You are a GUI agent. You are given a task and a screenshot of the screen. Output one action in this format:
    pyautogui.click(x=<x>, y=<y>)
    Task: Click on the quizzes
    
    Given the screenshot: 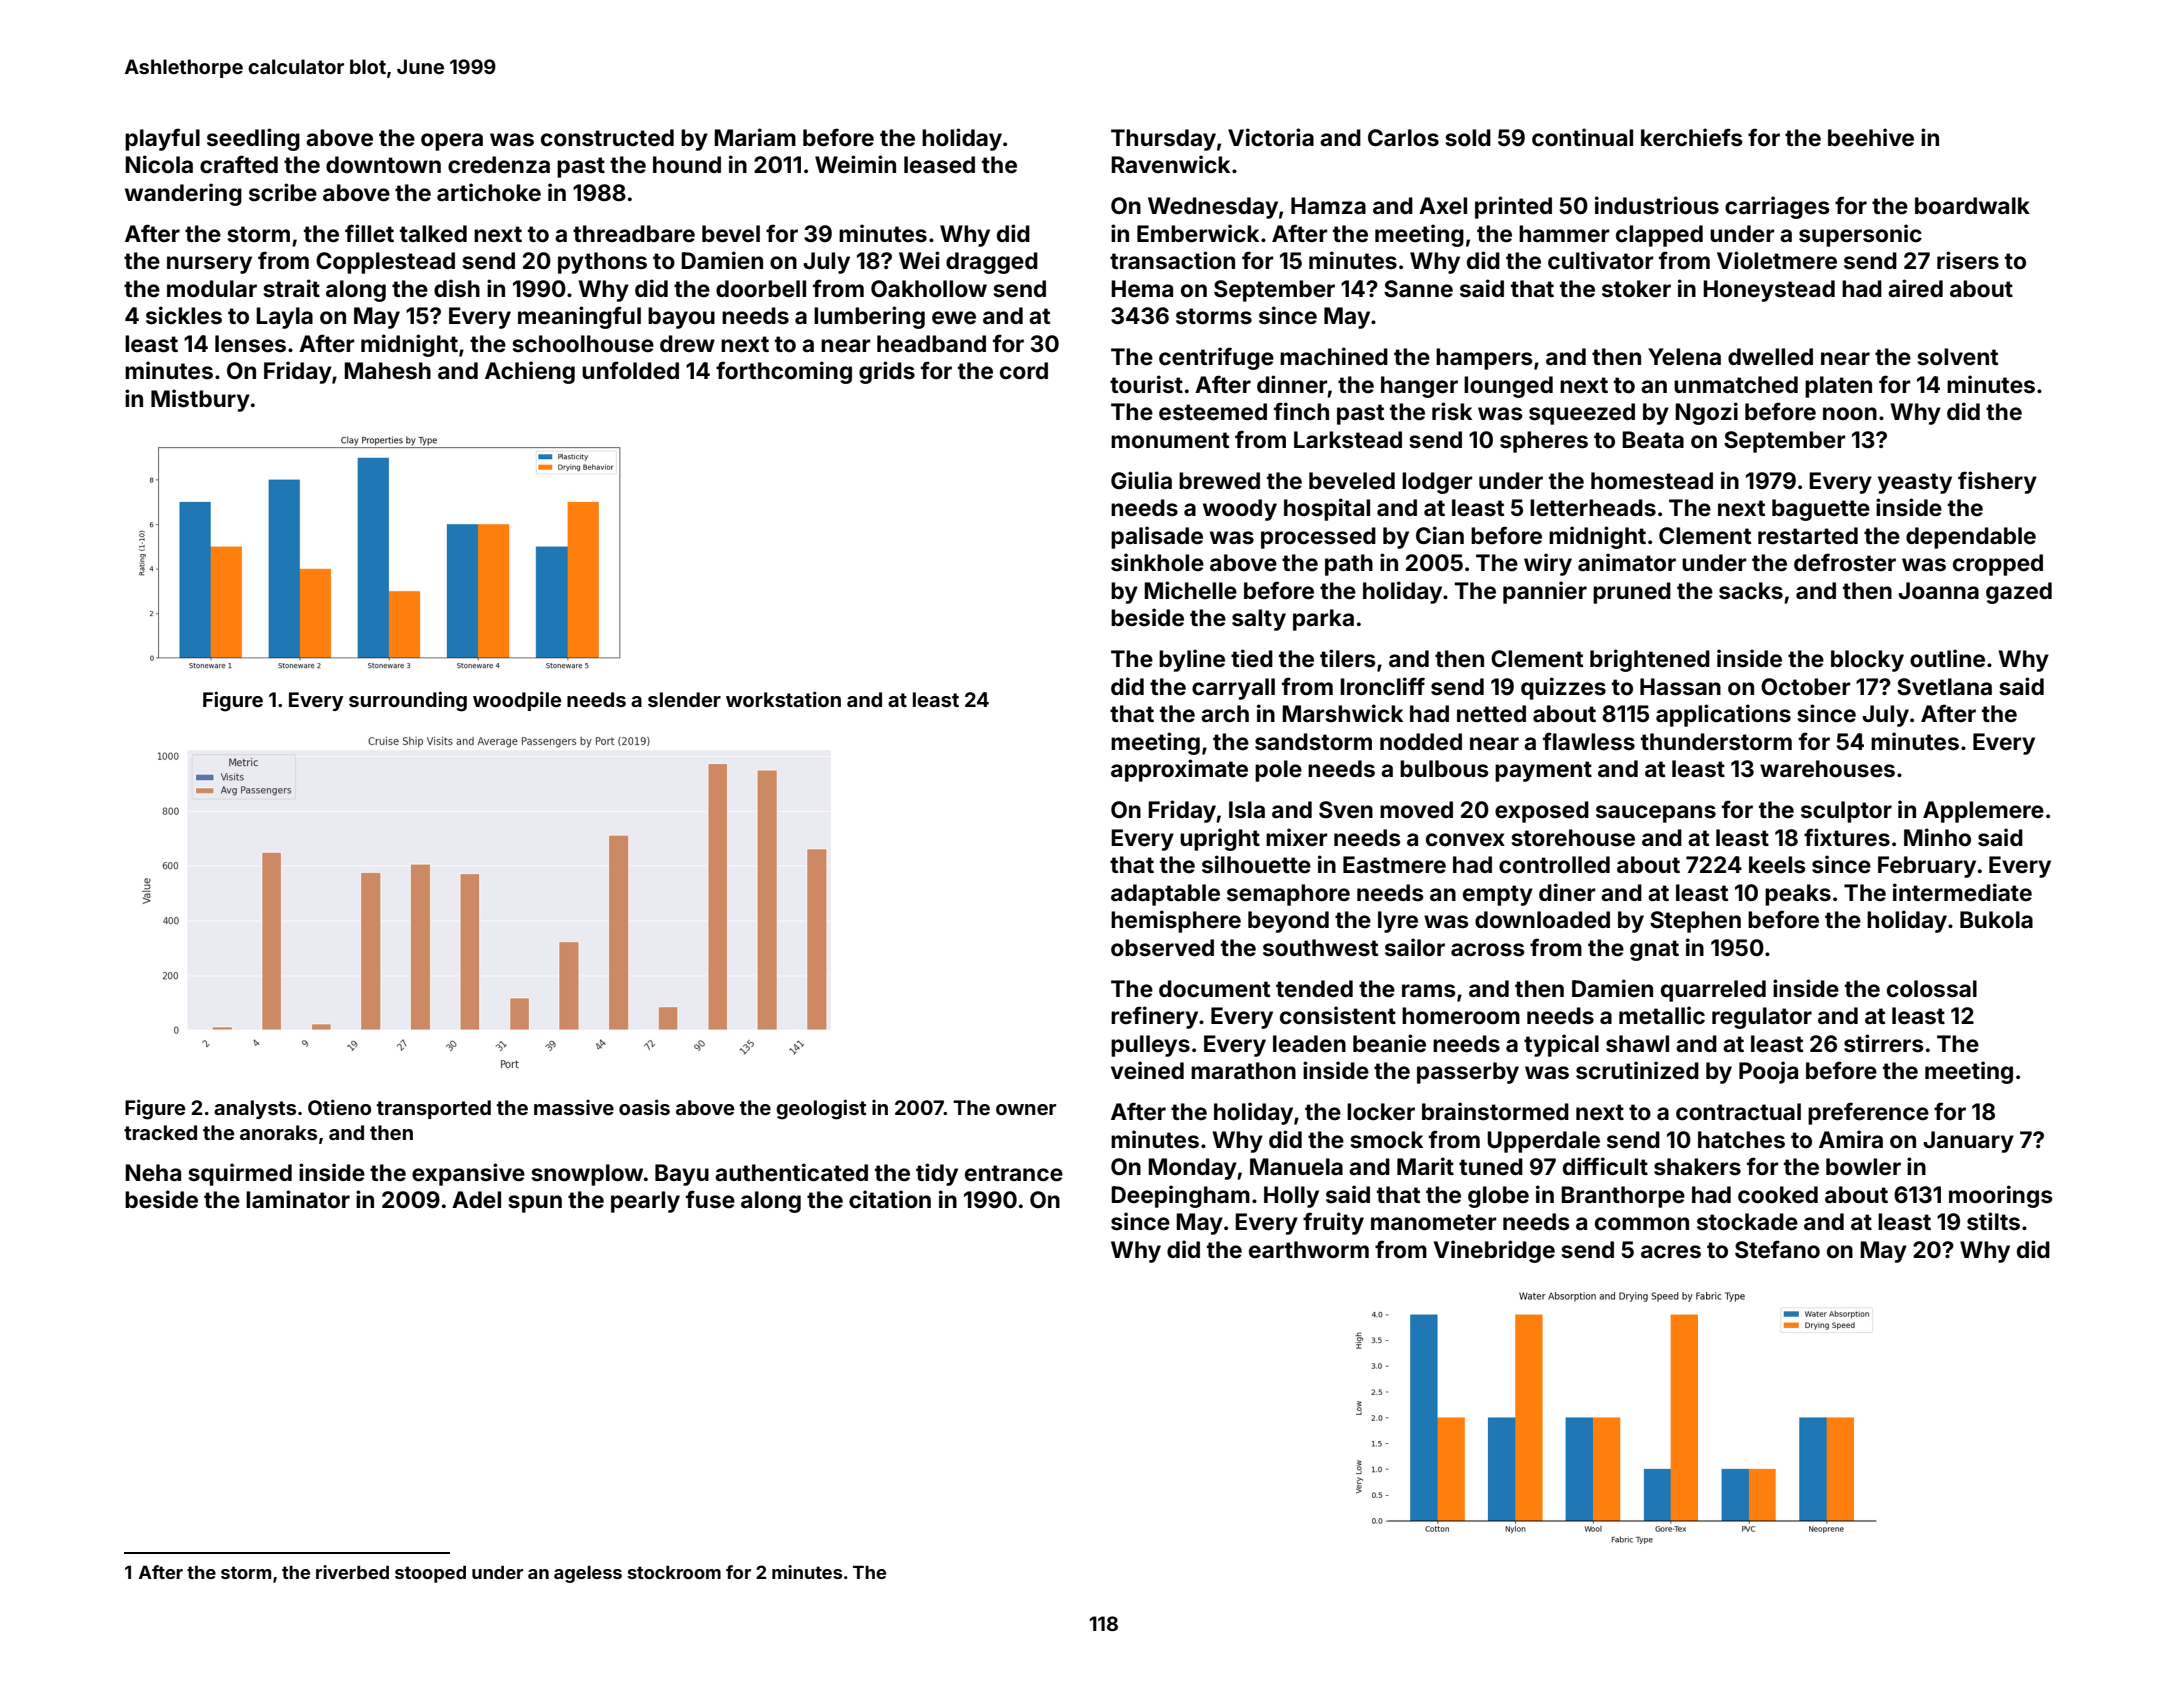 What is the action you would take?
    pyautogui.click(x=1563, y=688)
